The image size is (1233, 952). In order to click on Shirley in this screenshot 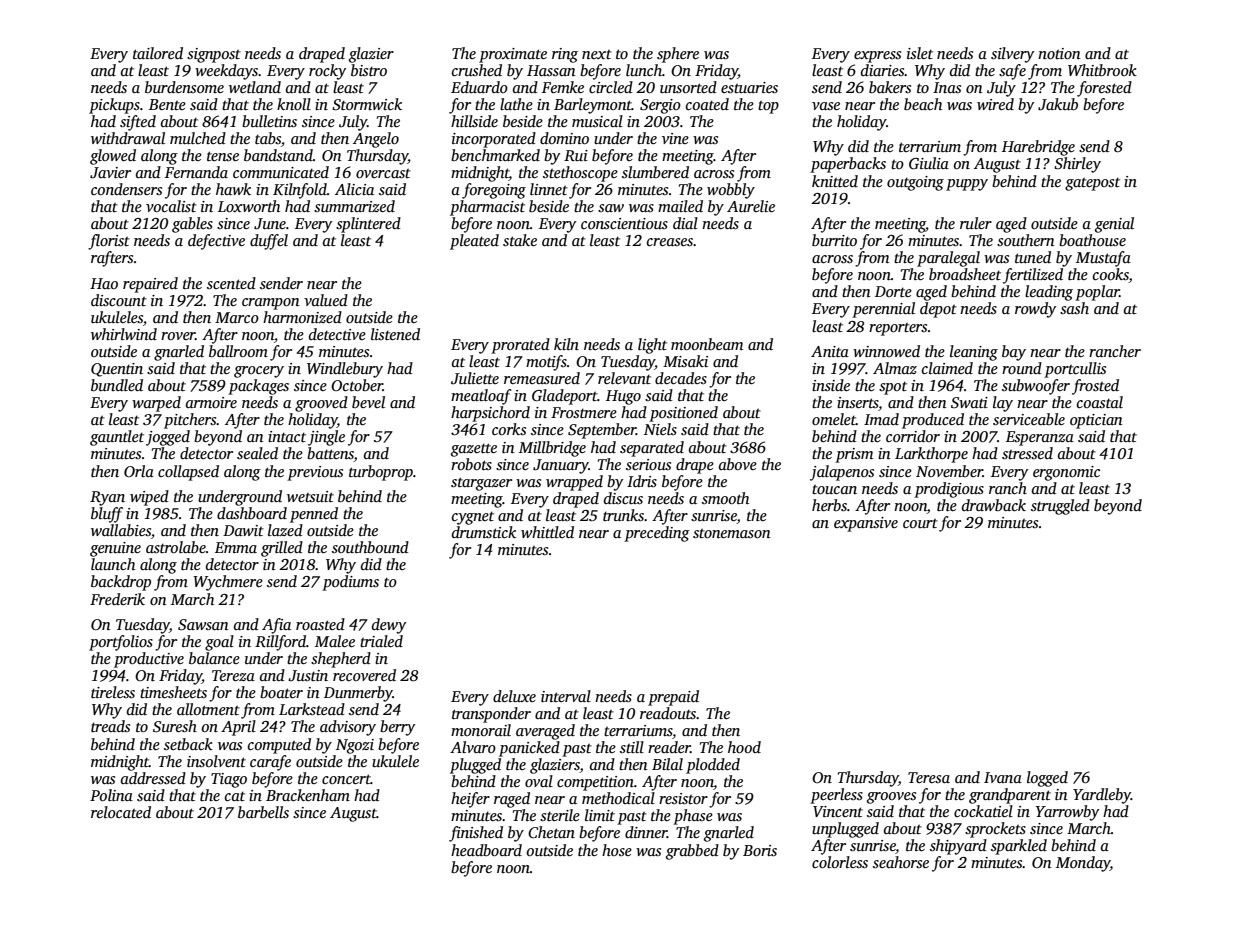, I will do `click(1077, 165)`.
